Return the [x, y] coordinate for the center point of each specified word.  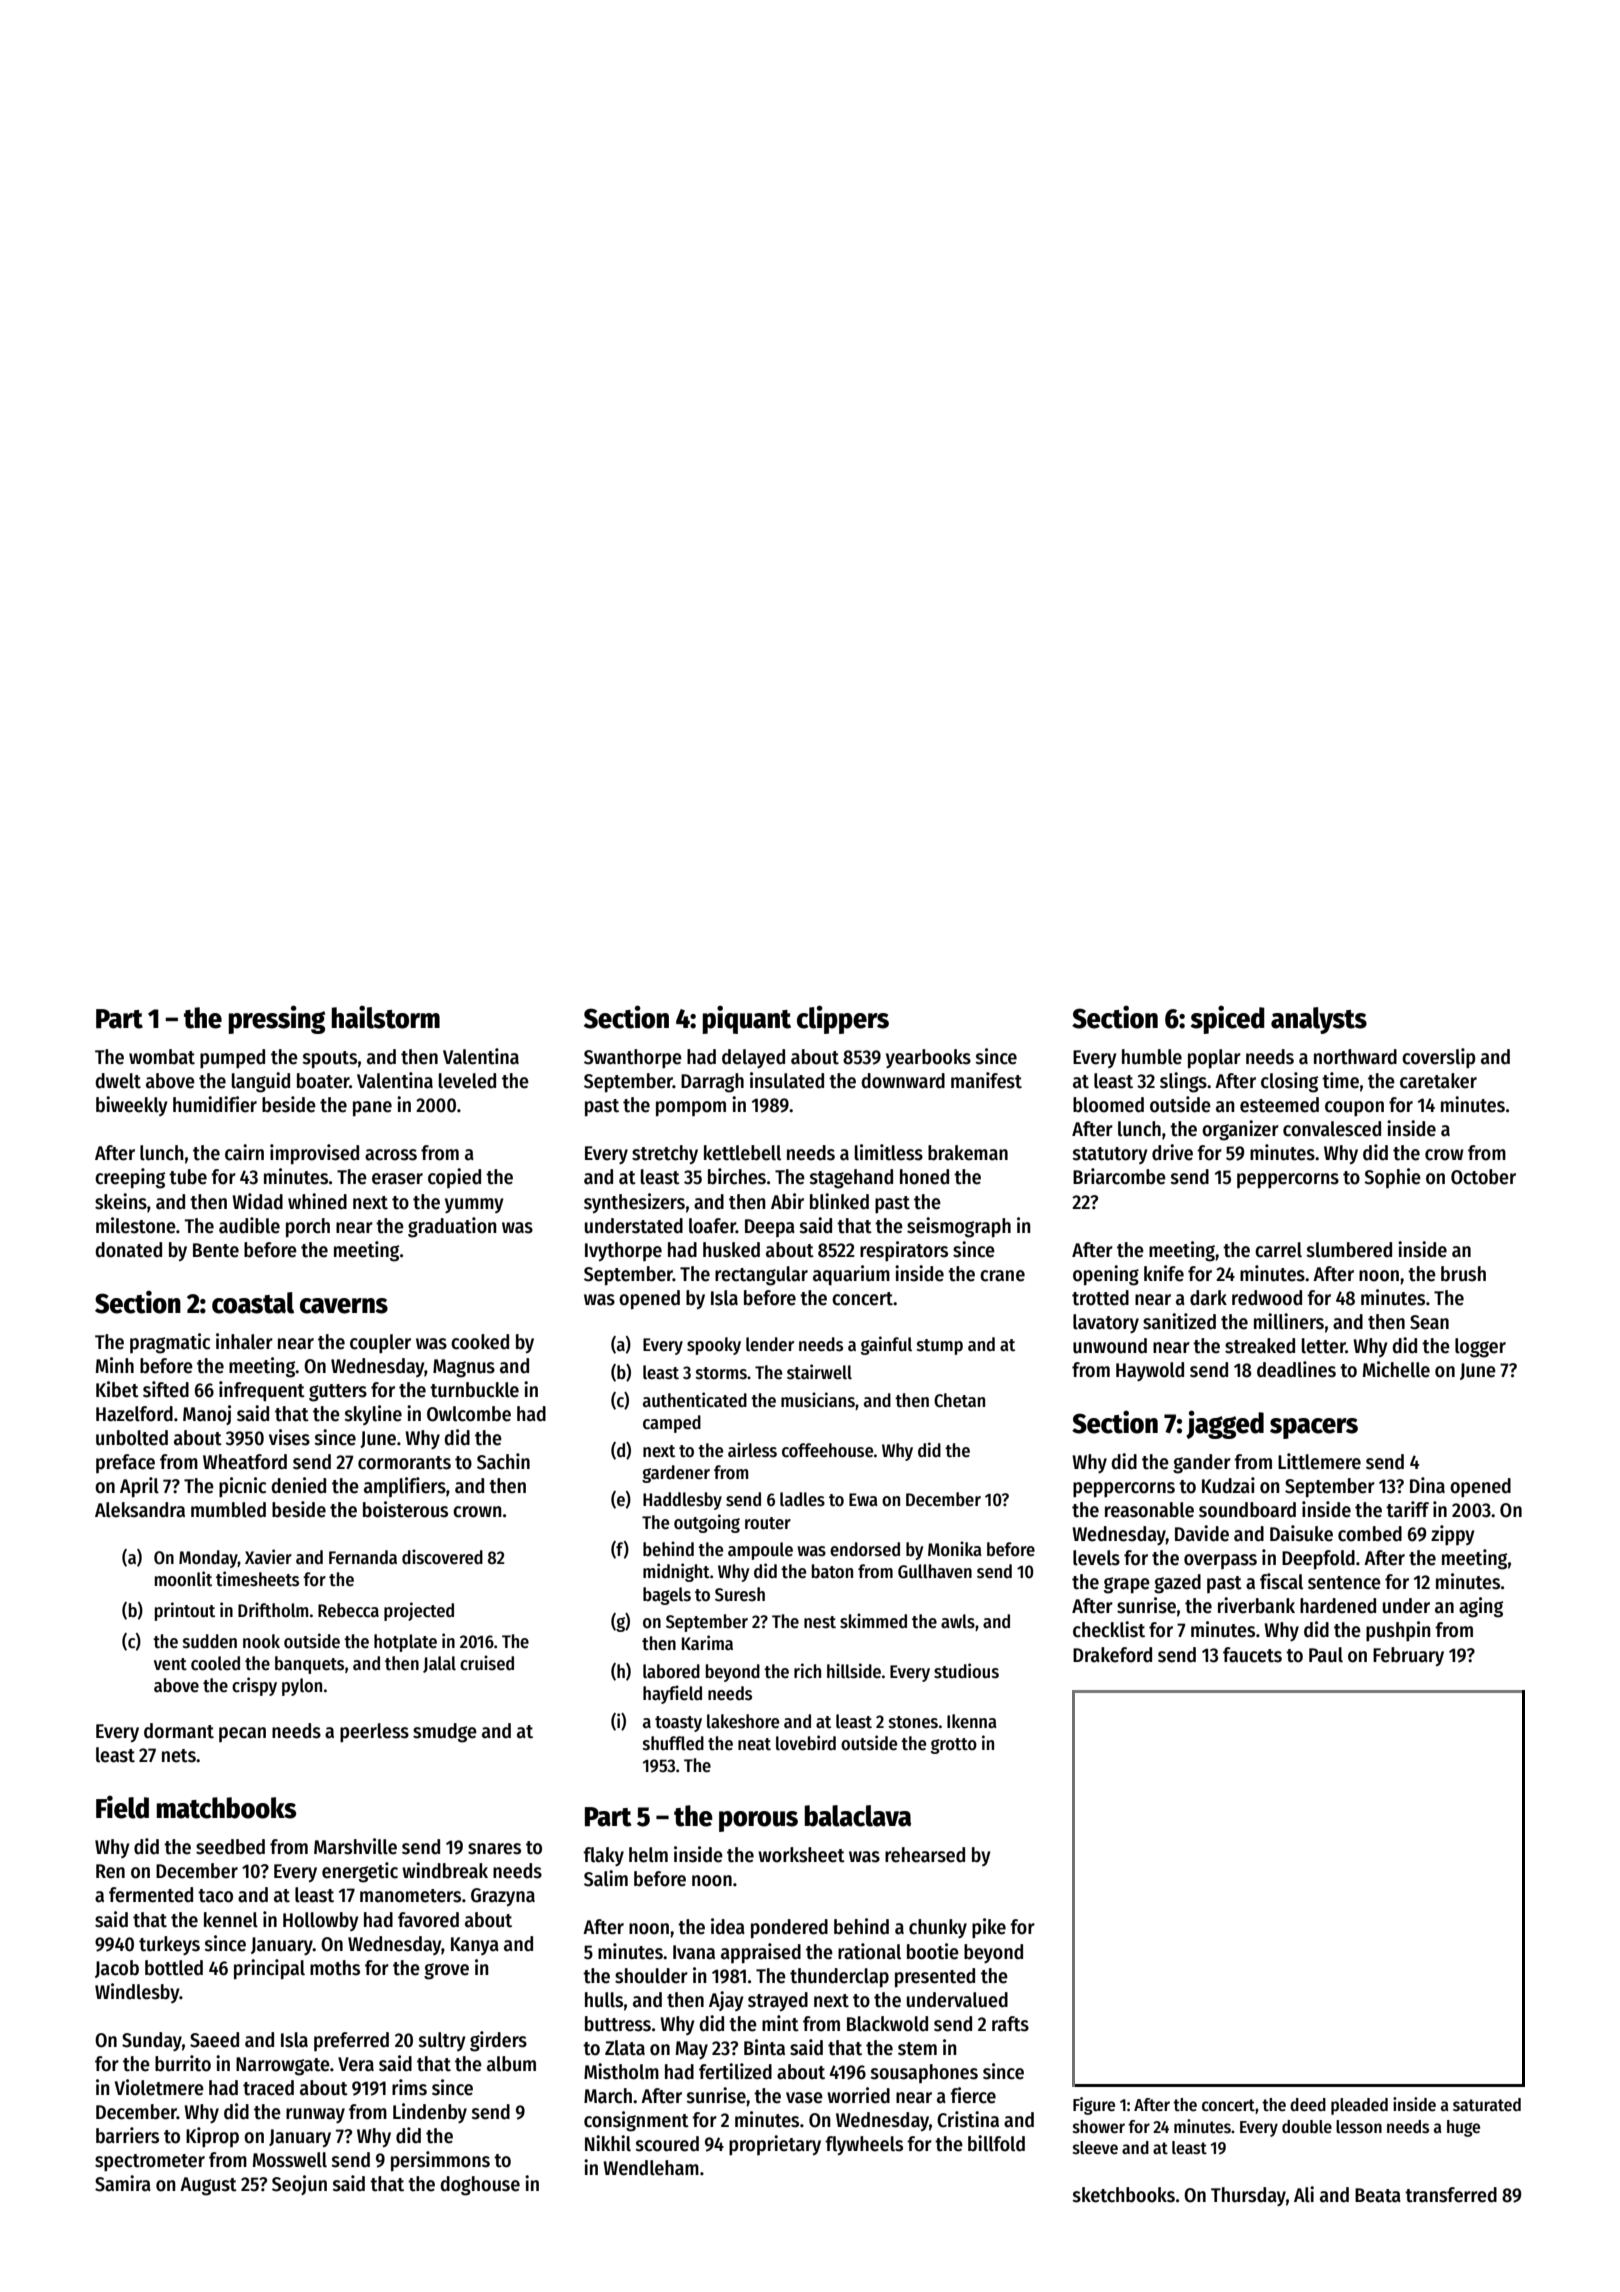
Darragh [712, 1083]
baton [832, 1571]
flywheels [864, 2145]
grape [1127, 1585]
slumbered [1349, 1250]
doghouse [480, 2186]
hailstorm [385, 1017]
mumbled [228, 1510]
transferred [1451, 2195]
